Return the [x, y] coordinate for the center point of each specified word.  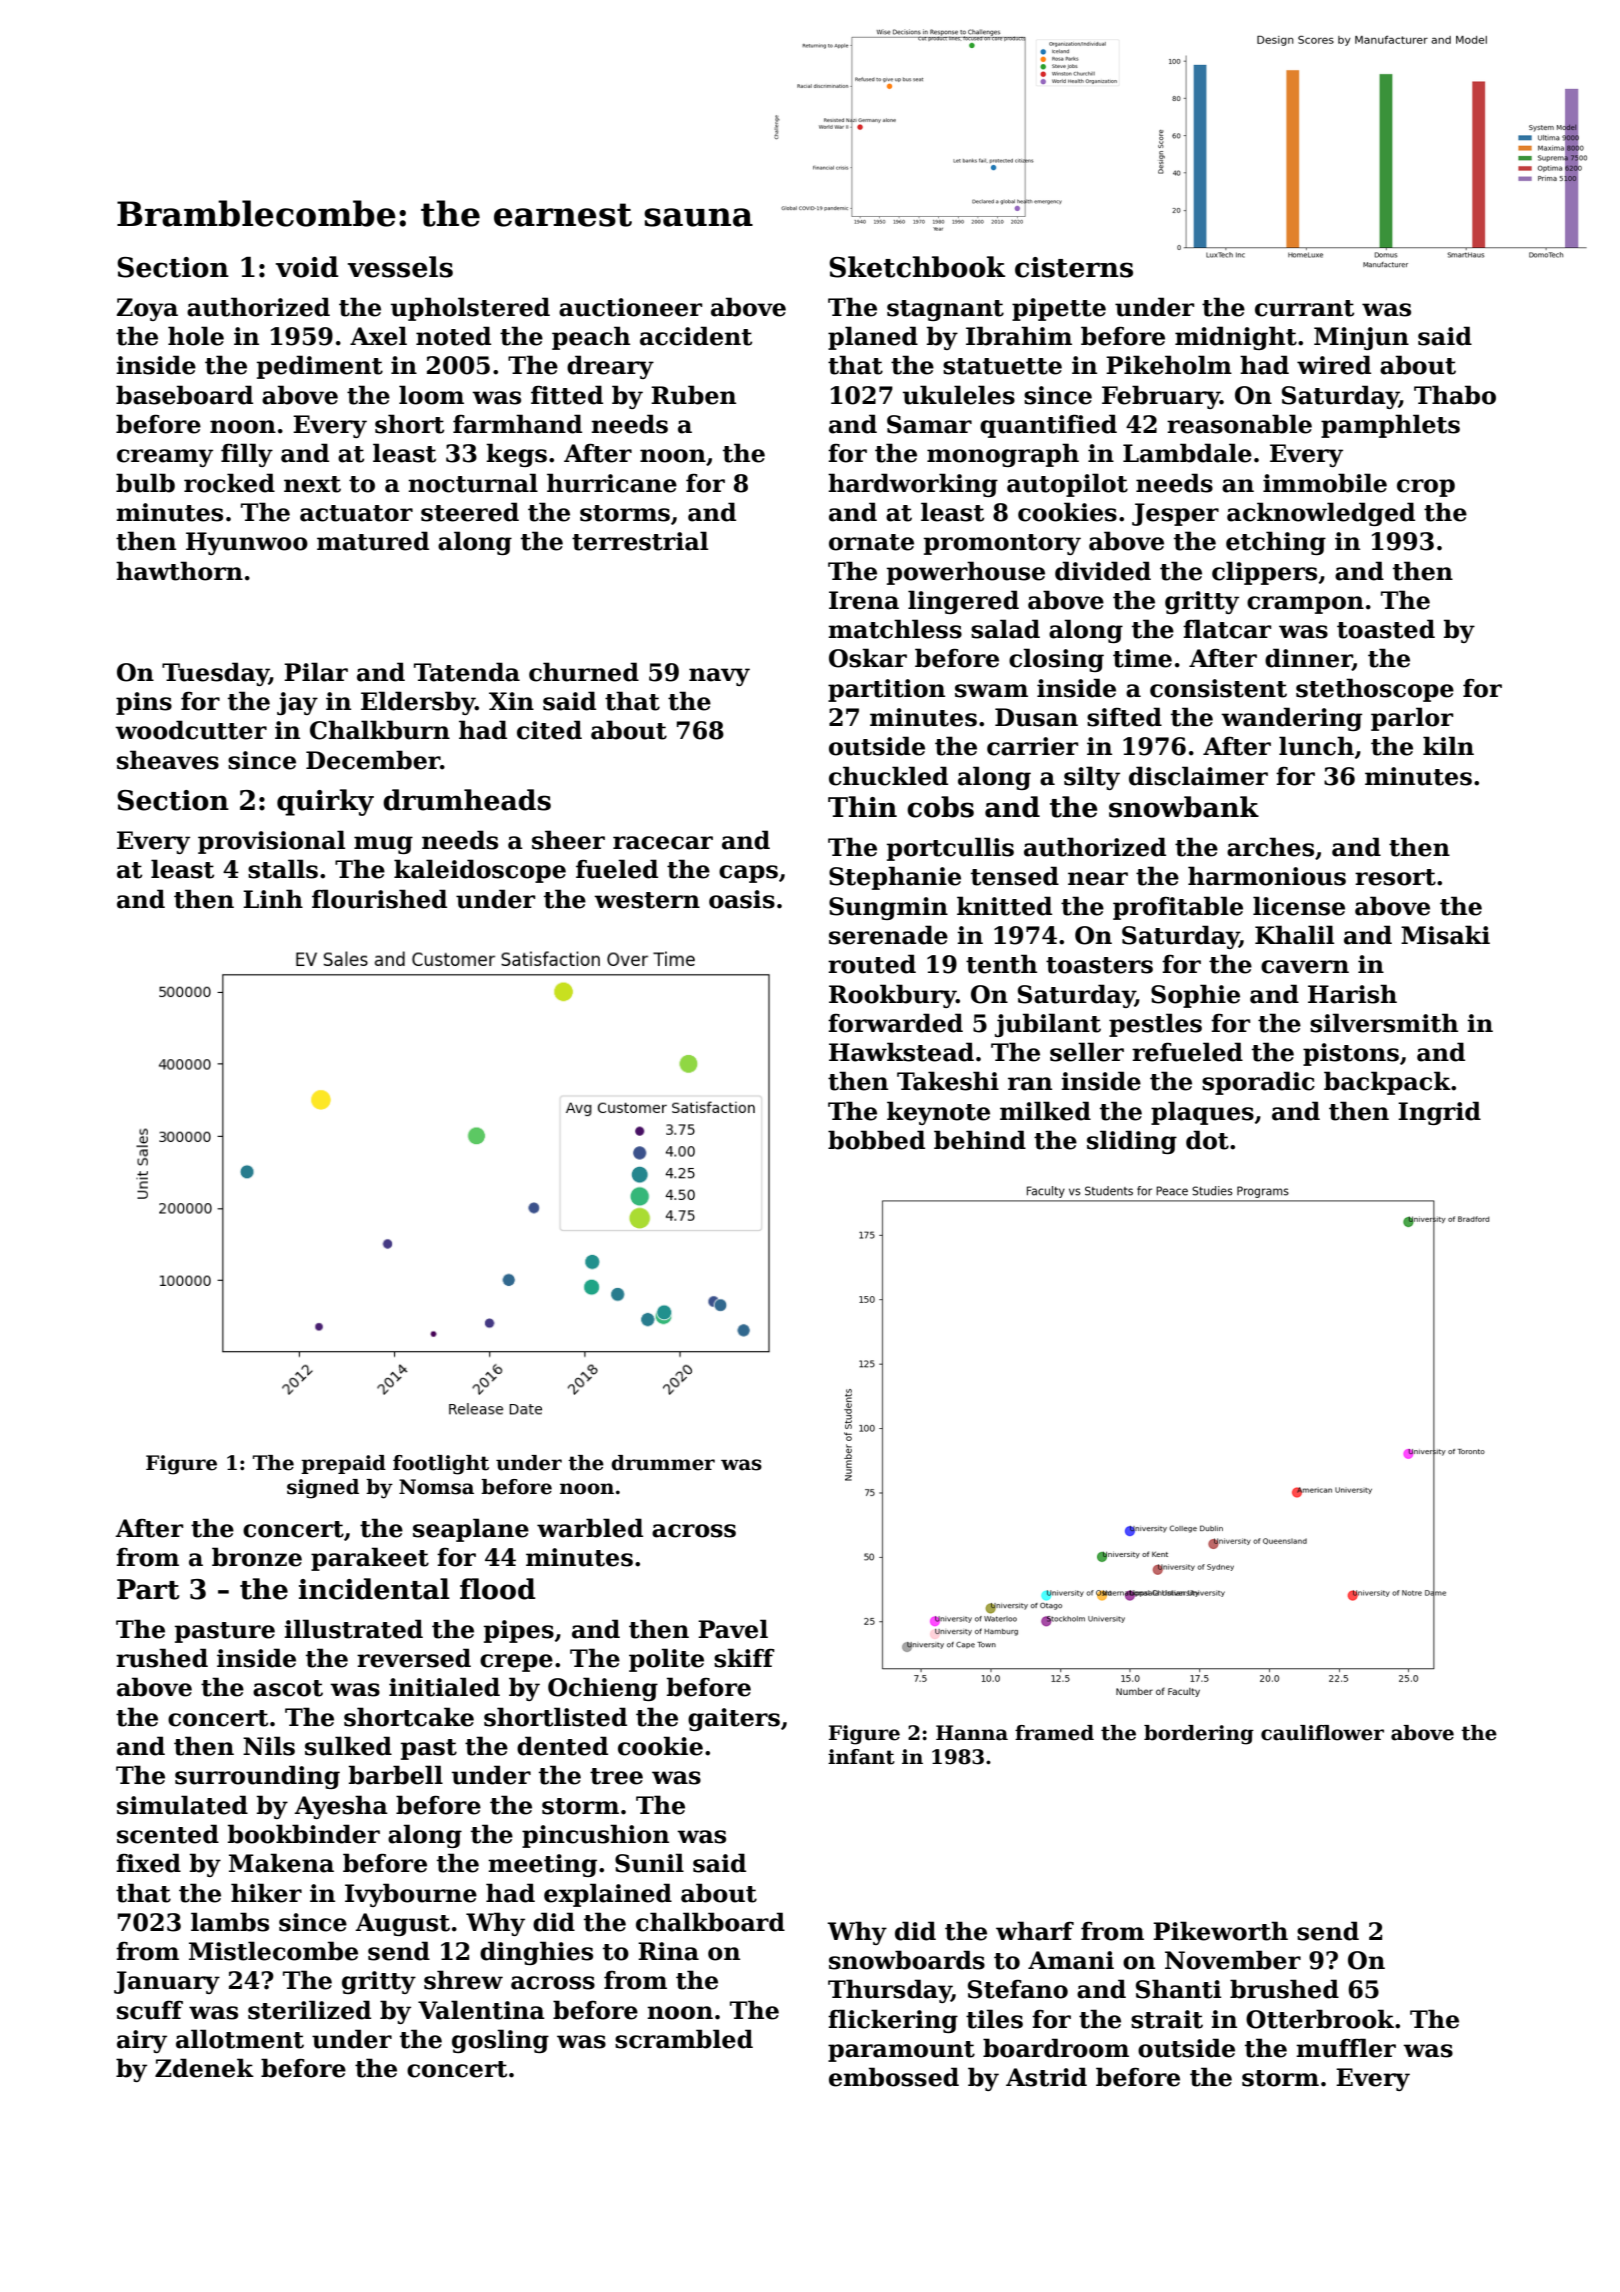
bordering [1199, 1735]
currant [1304, 308]
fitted [567, 395]
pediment [320, 367]
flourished [379, 899]
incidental [374, 1589]
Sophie [1195, 996]
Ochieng [603, 1689]
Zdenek [204, 2068]
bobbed [876, 1140]
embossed [894, 2077]
